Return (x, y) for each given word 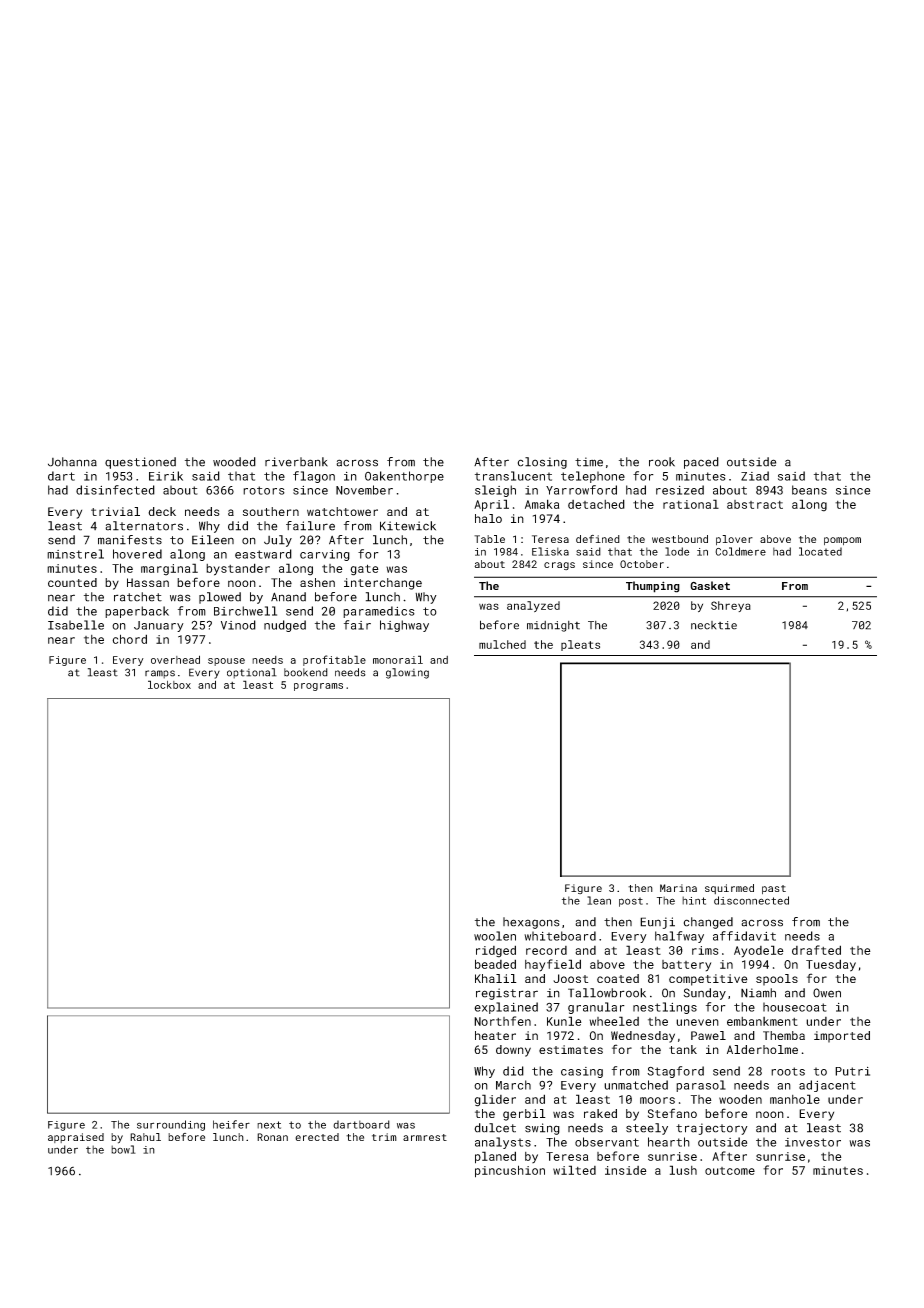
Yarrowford (581, 490)
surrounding (171, 1125)
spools (777, 980)
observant (607, 1142)
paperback (137, 612)
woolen (495, 936)
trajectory (712, 1129)
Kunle (564, 1021)
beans (809, 490)
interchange (383, 584)
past (774, 889)
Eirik (166, 476)
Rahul (145, 1137)
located (820, 551)
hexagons (531, 923)
